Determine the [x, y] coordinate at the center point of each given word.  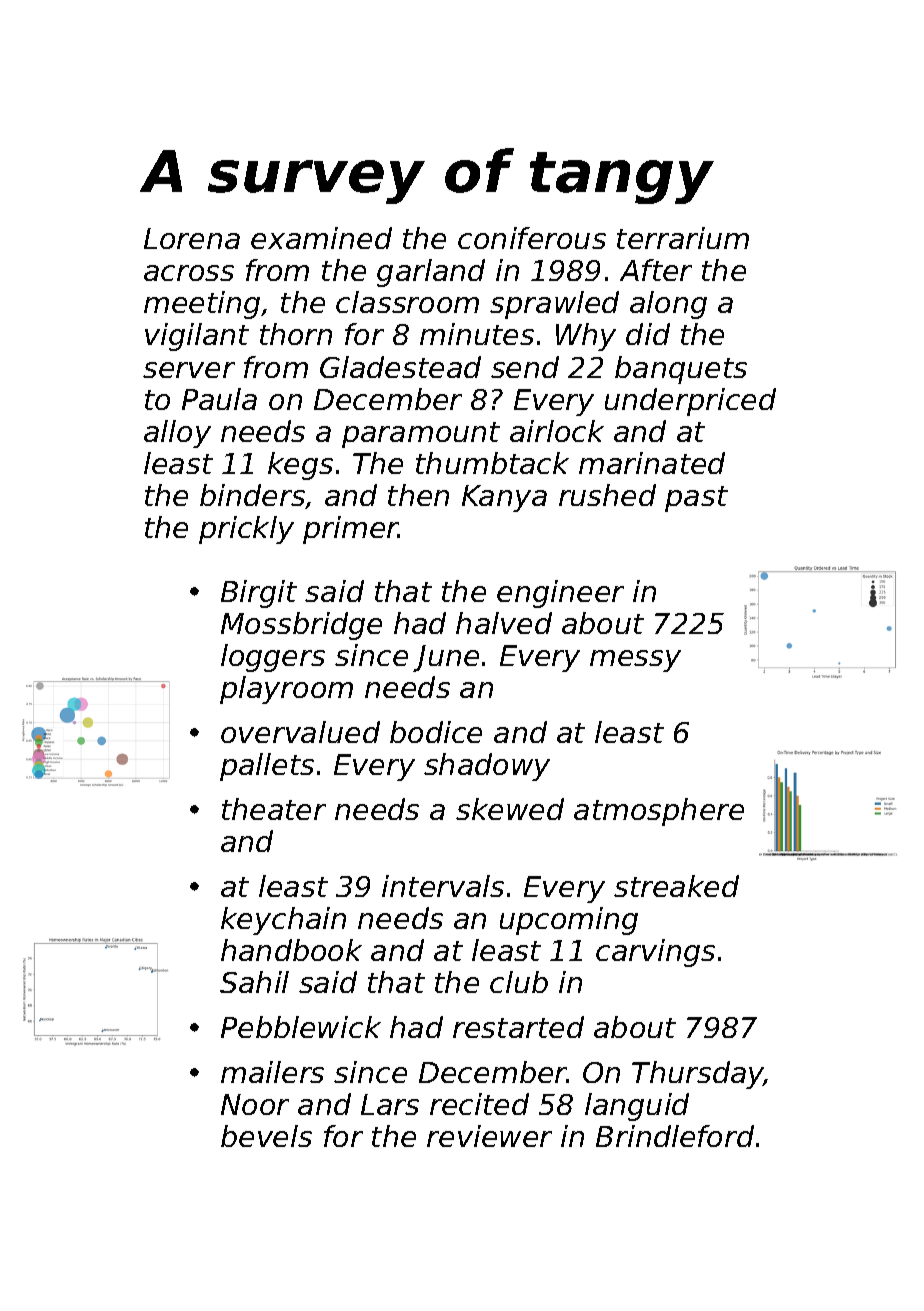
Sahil [254, 982]
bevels [266, 1136]
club [519, 982]
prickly [246, 530]
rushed [607, 495]
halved [504, 623]
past [696, 499]
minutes [477, 334]
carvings [655, 953]
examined [321, 238]
